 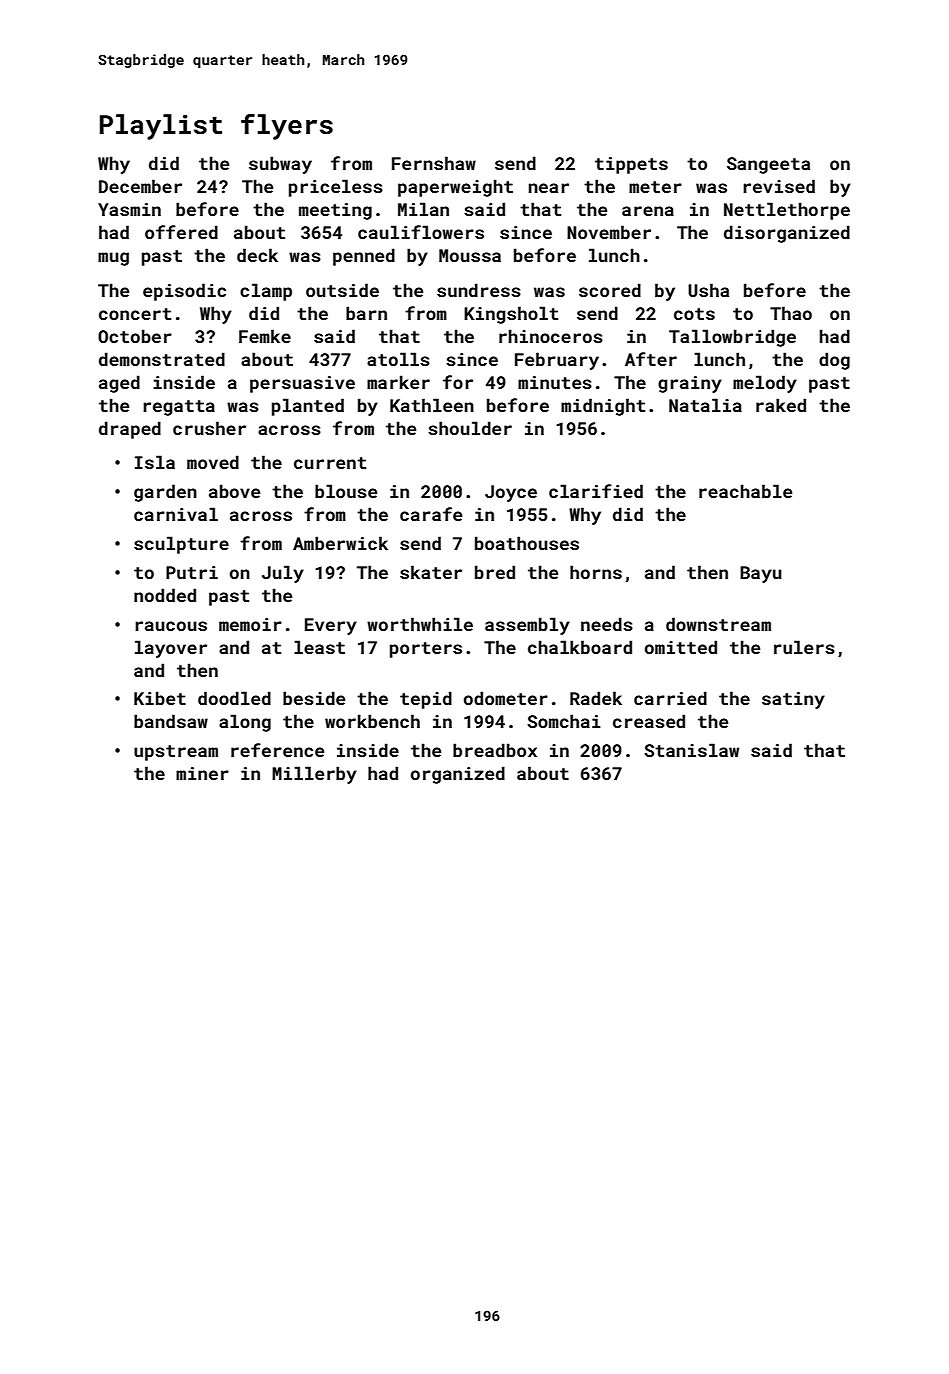 What do you see at coordinates (165, 595) in the screenshot?
I see `nodded` at bounding box center [165, 595].
